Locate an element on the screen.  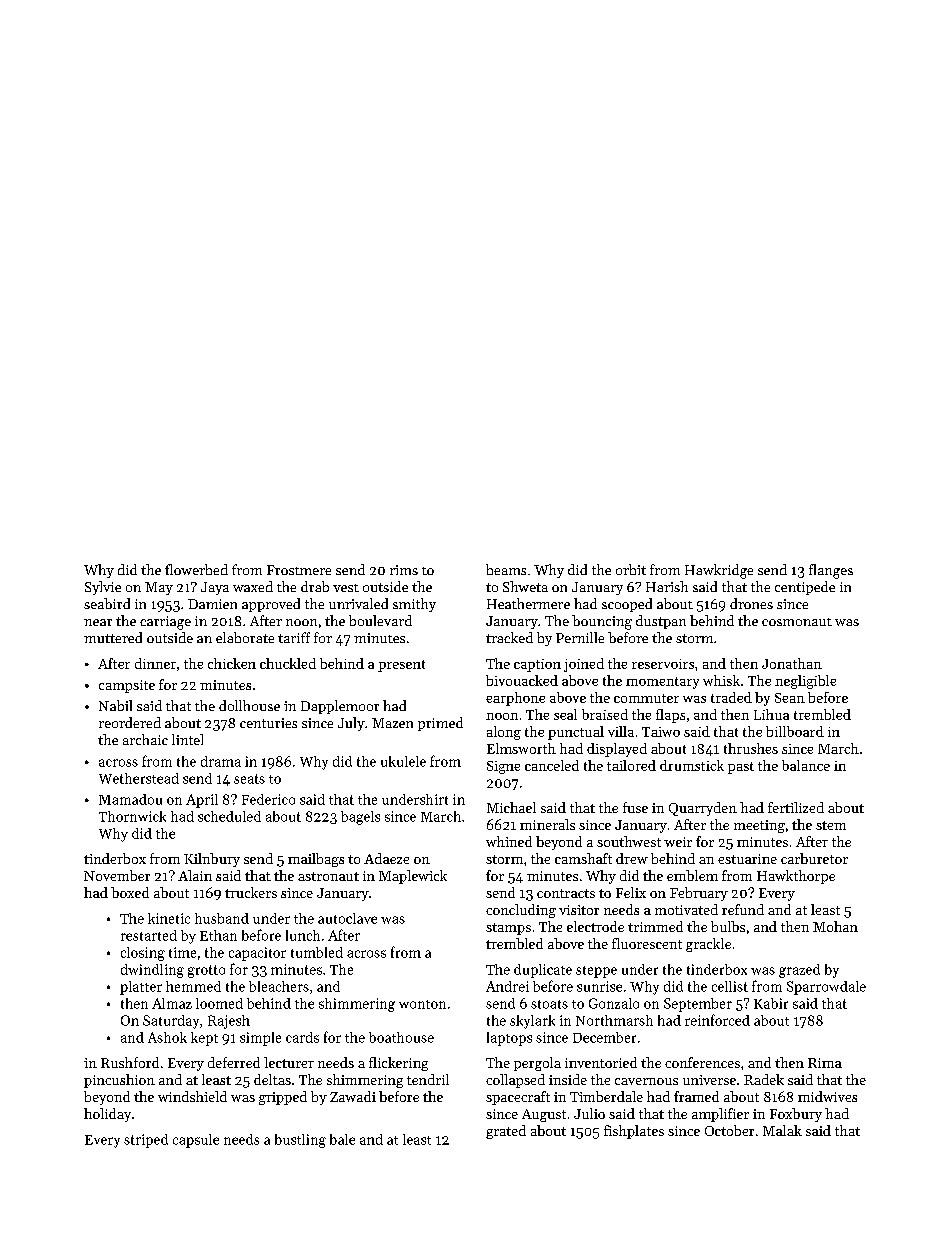
Jonathan is located at coordinates (792, 663).
